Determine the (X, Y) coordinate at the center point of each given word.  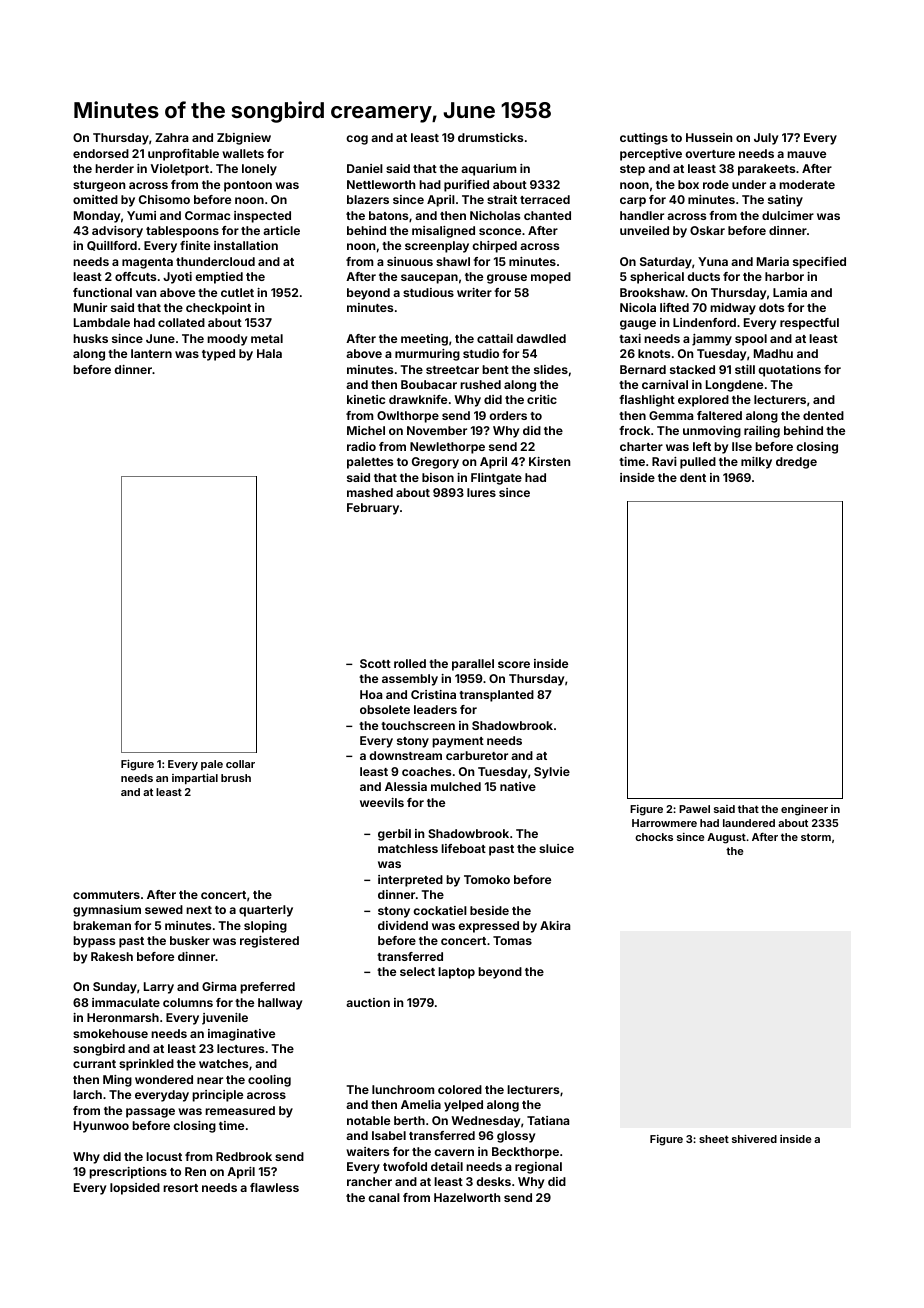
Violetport (179, 170)
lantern (151, 353)
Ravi (664, 461)
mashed (370, 492)
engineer (804, 810)
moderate (807, 184)
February (373, 509)
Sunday (115, 988)
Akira (555, 925)
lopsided (135, 1189)
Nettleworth (381, 184)
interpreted (410, 881)
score (514, 664)
